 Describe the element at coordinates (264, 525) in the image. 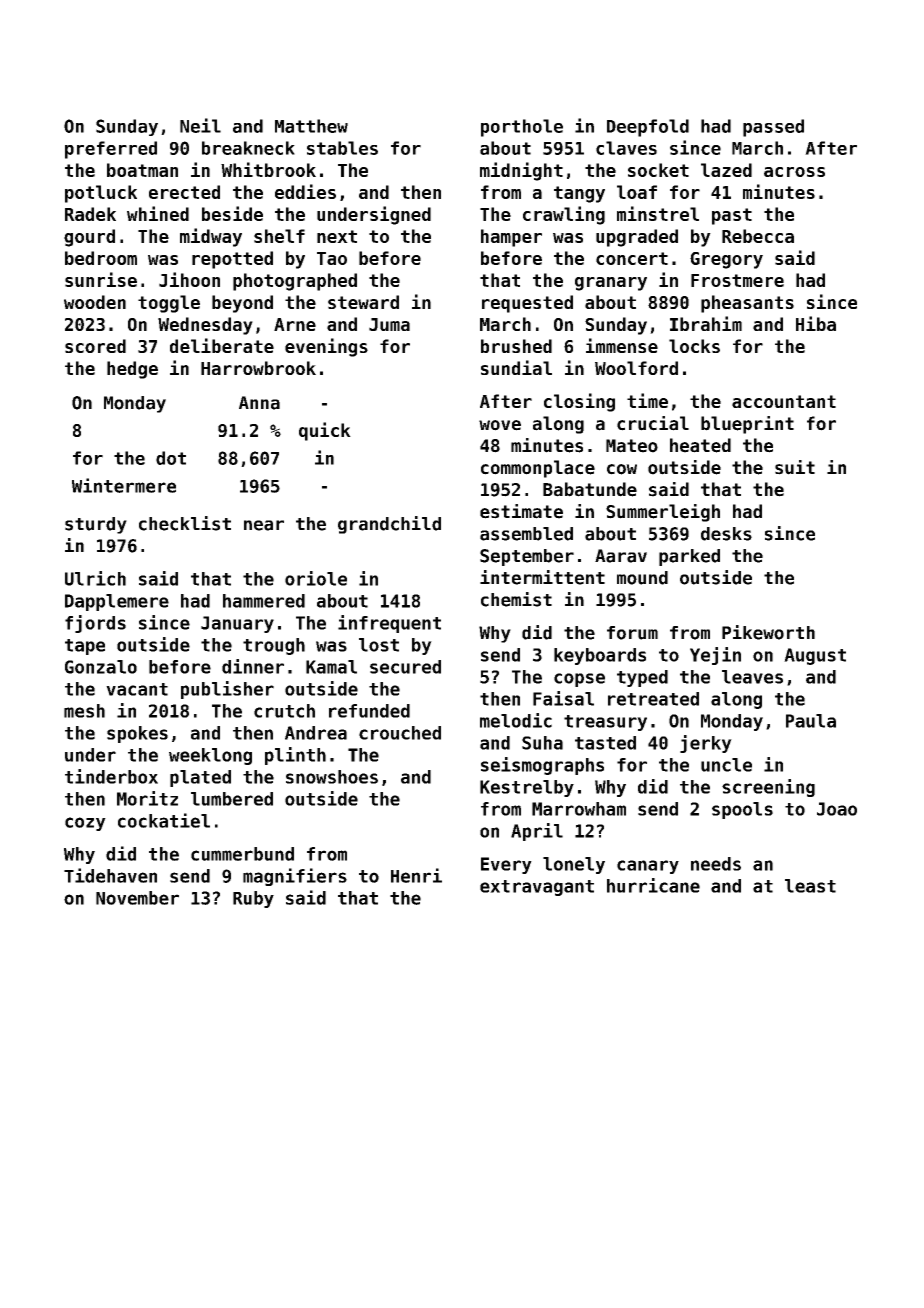

I see `near` at that location.
